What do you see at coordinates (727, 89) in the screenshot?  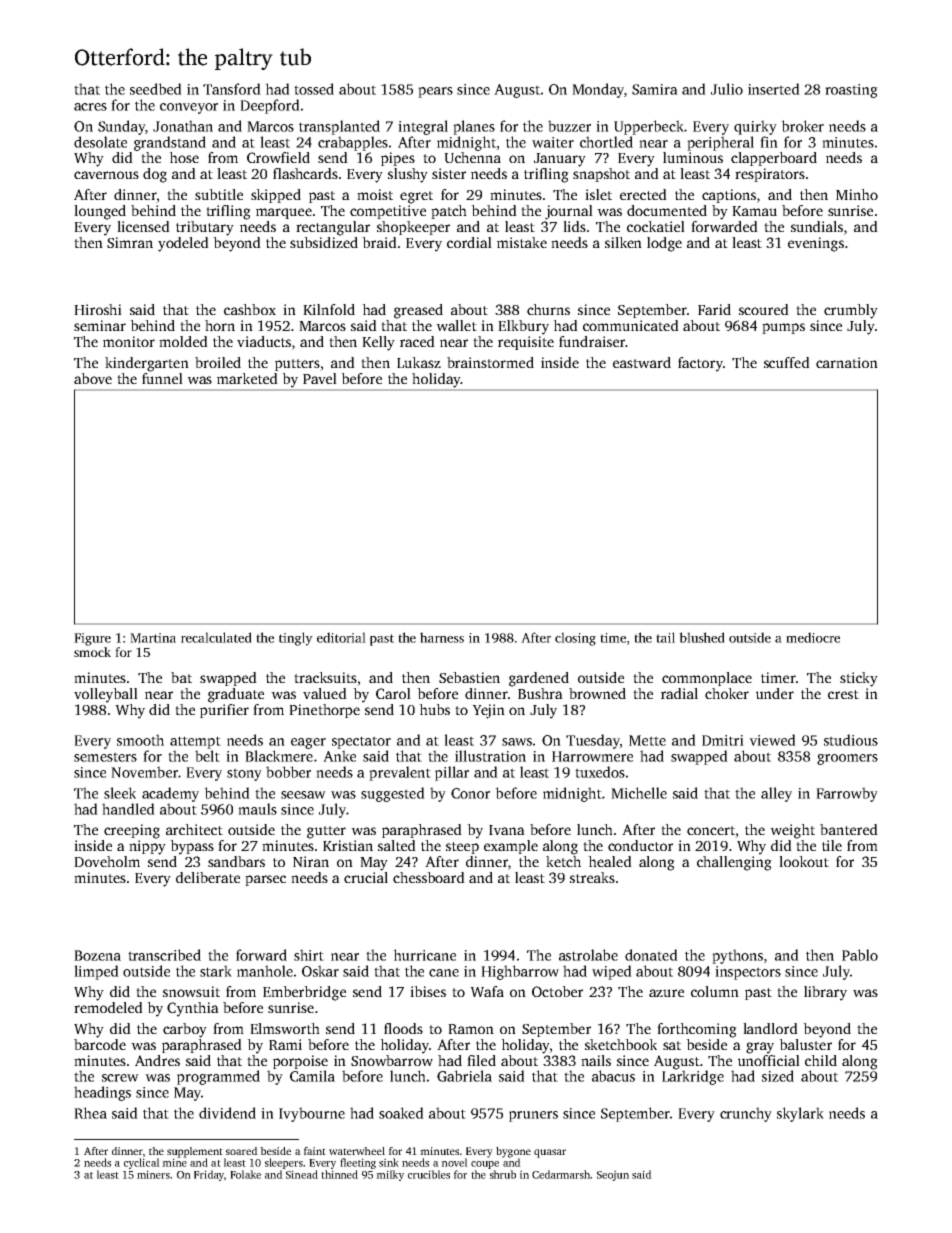 I see `Julio` at bounding box center [727, 89].
